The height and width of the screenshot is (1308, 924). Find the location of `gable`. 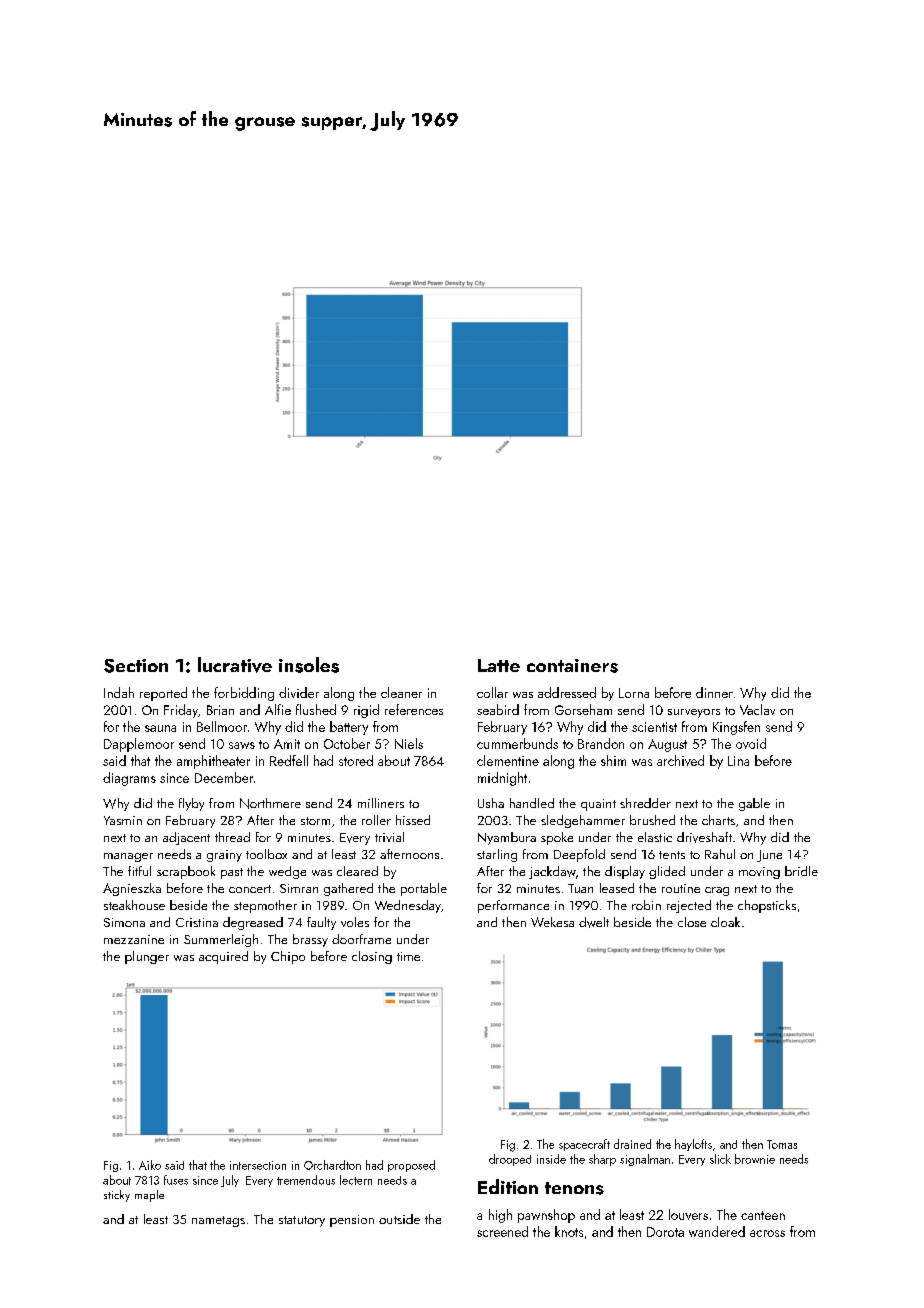

gable is located at coordinates (754, 804).
